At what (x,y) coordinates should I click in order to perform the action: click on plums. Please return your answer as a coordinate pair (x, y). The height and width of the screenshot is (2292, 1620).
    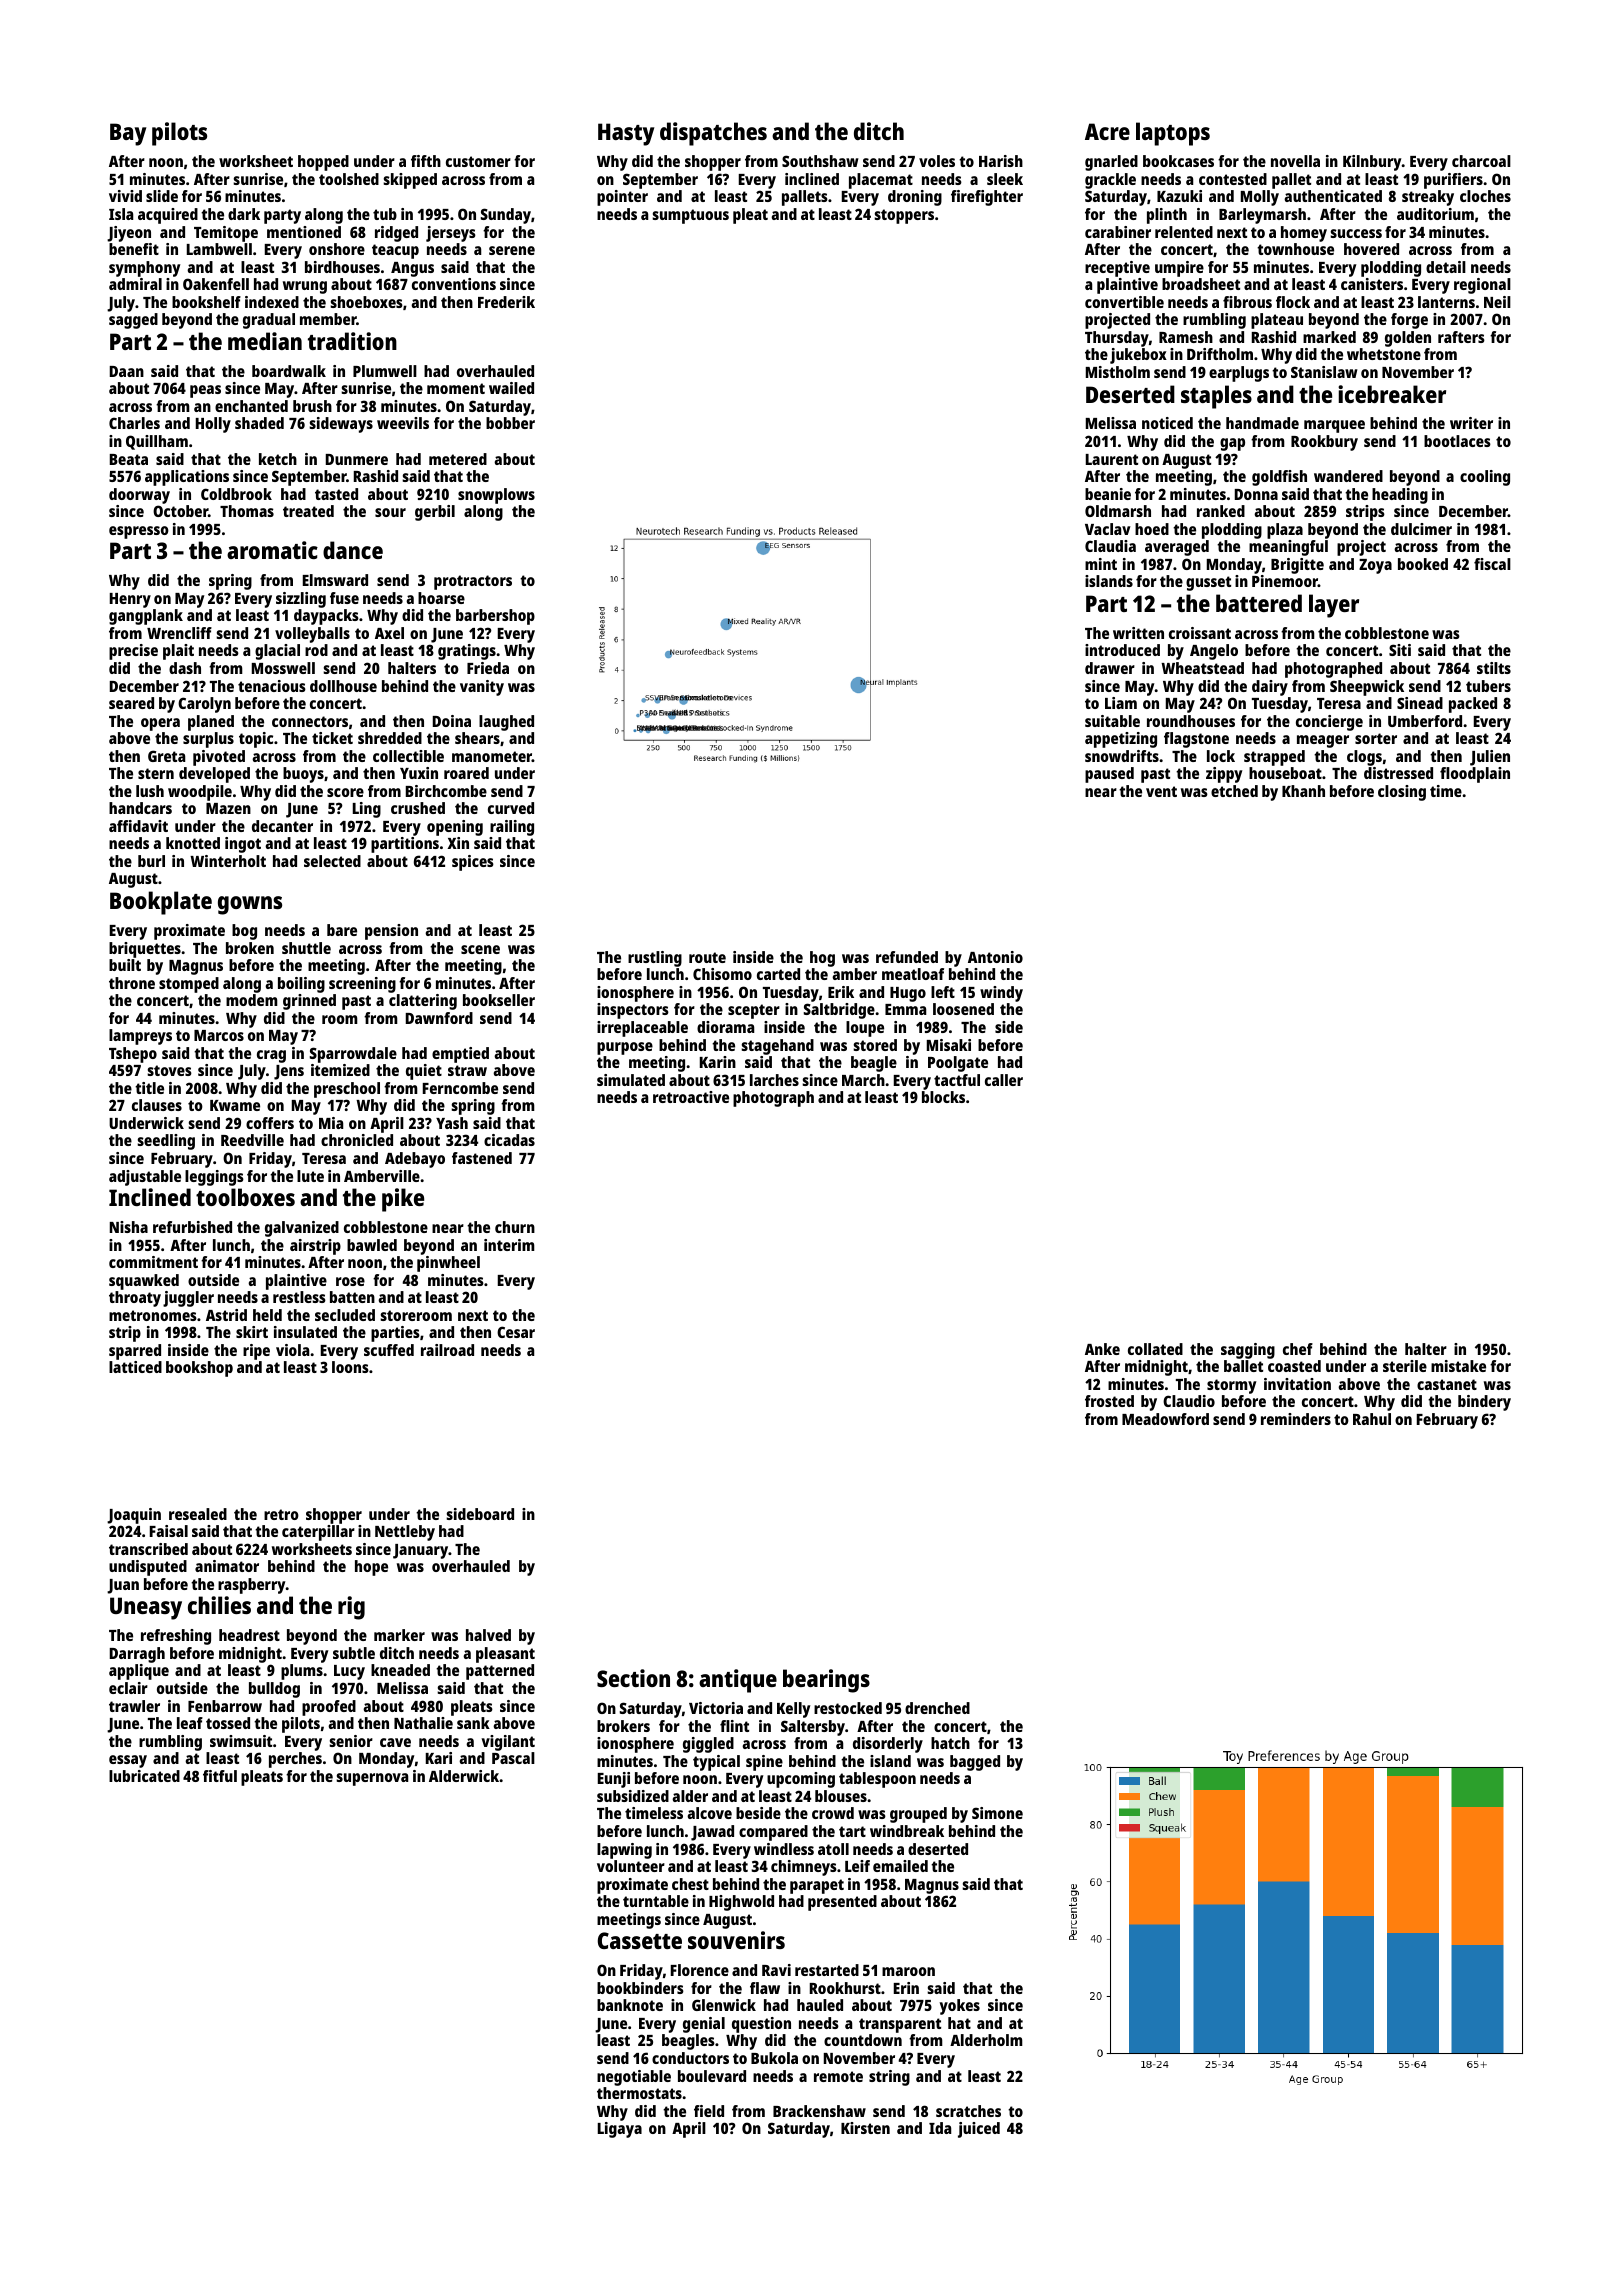
    Looking at the image, I should click on (302, 1672).
